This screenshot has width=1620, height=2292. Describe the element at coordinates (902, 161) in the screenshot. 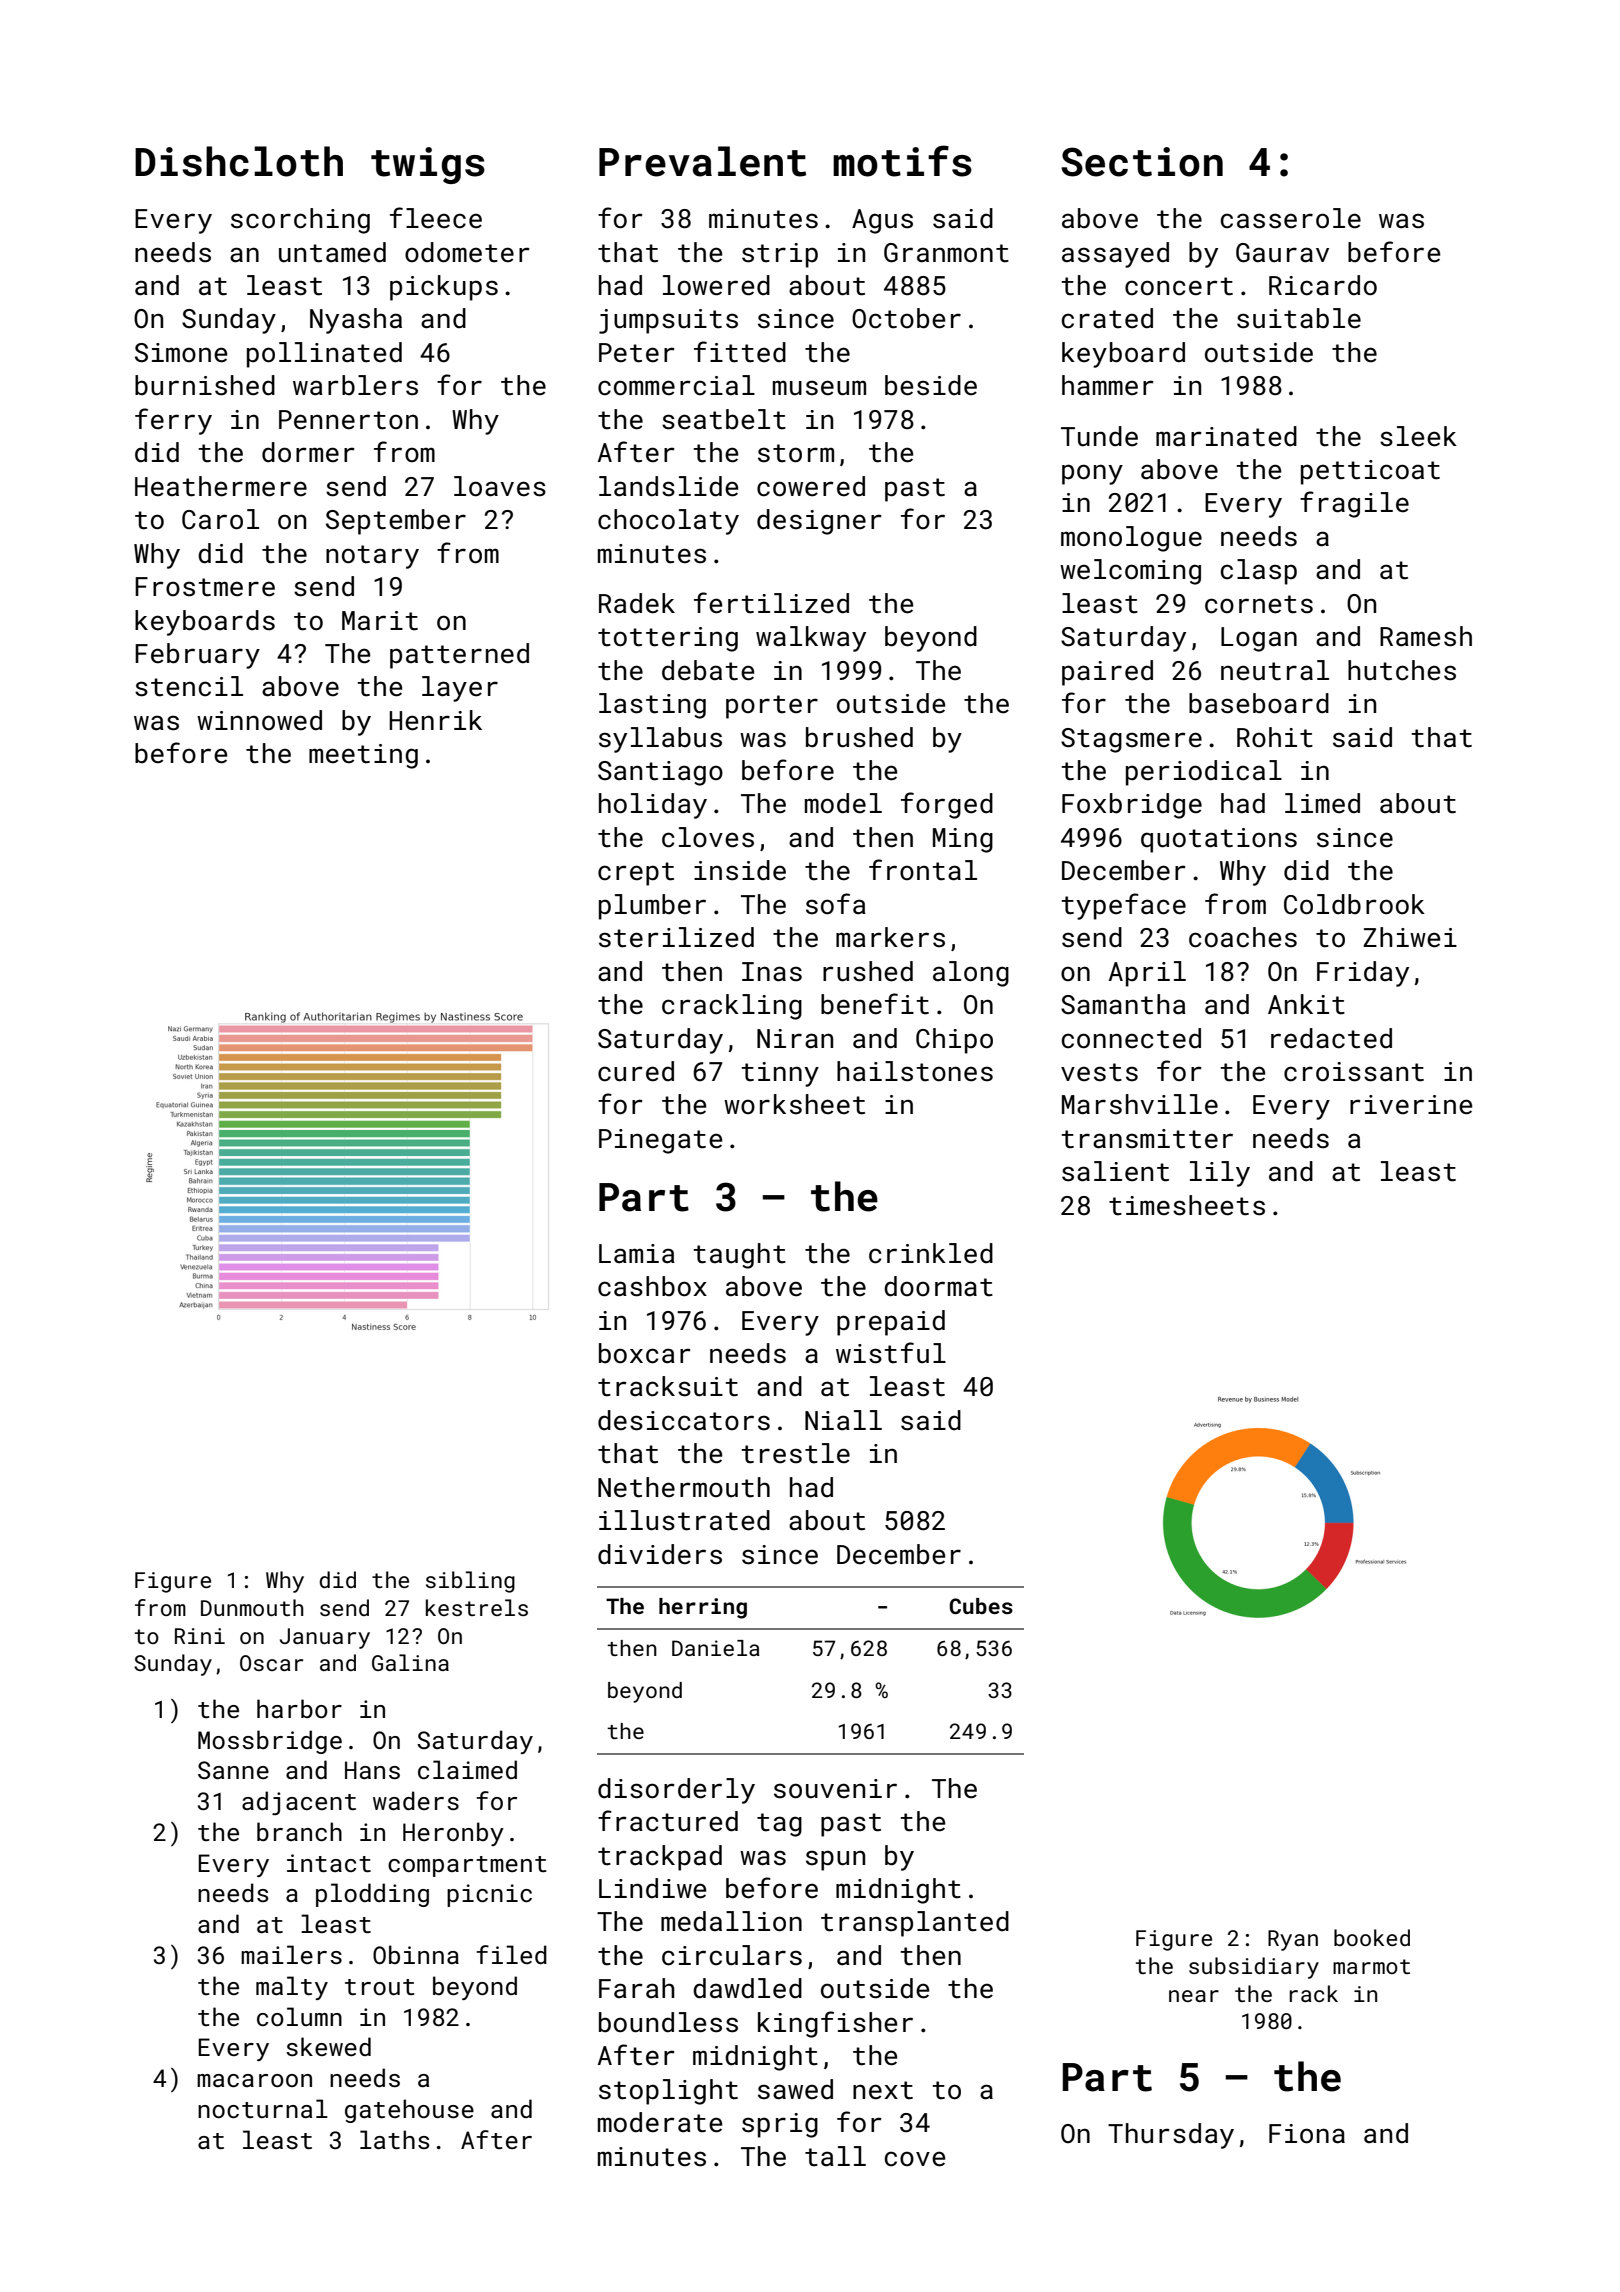

I see `motifs` at that location.
